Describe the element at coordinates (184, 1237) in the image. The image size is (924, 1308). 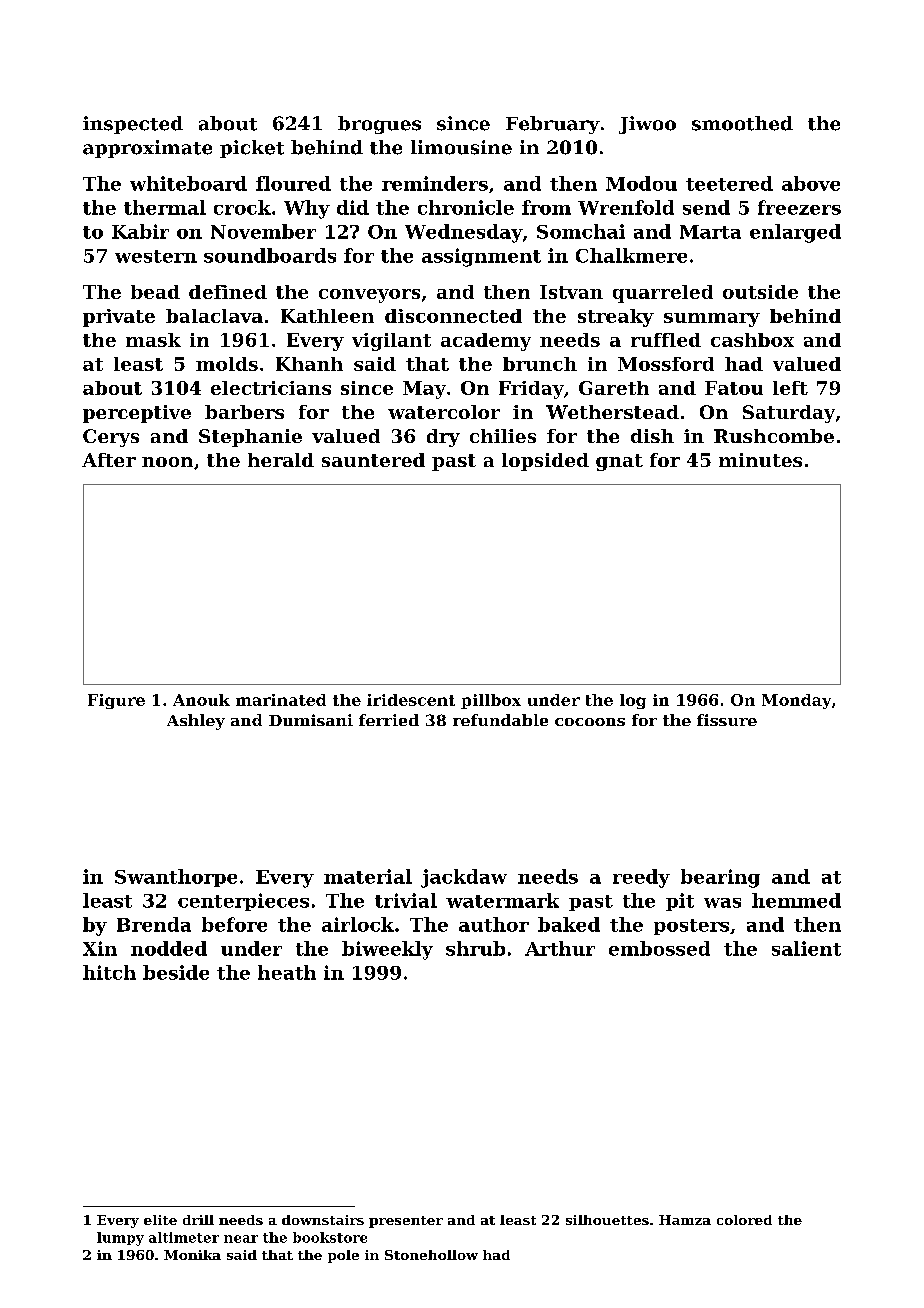
I see `altimeter` at that location.
